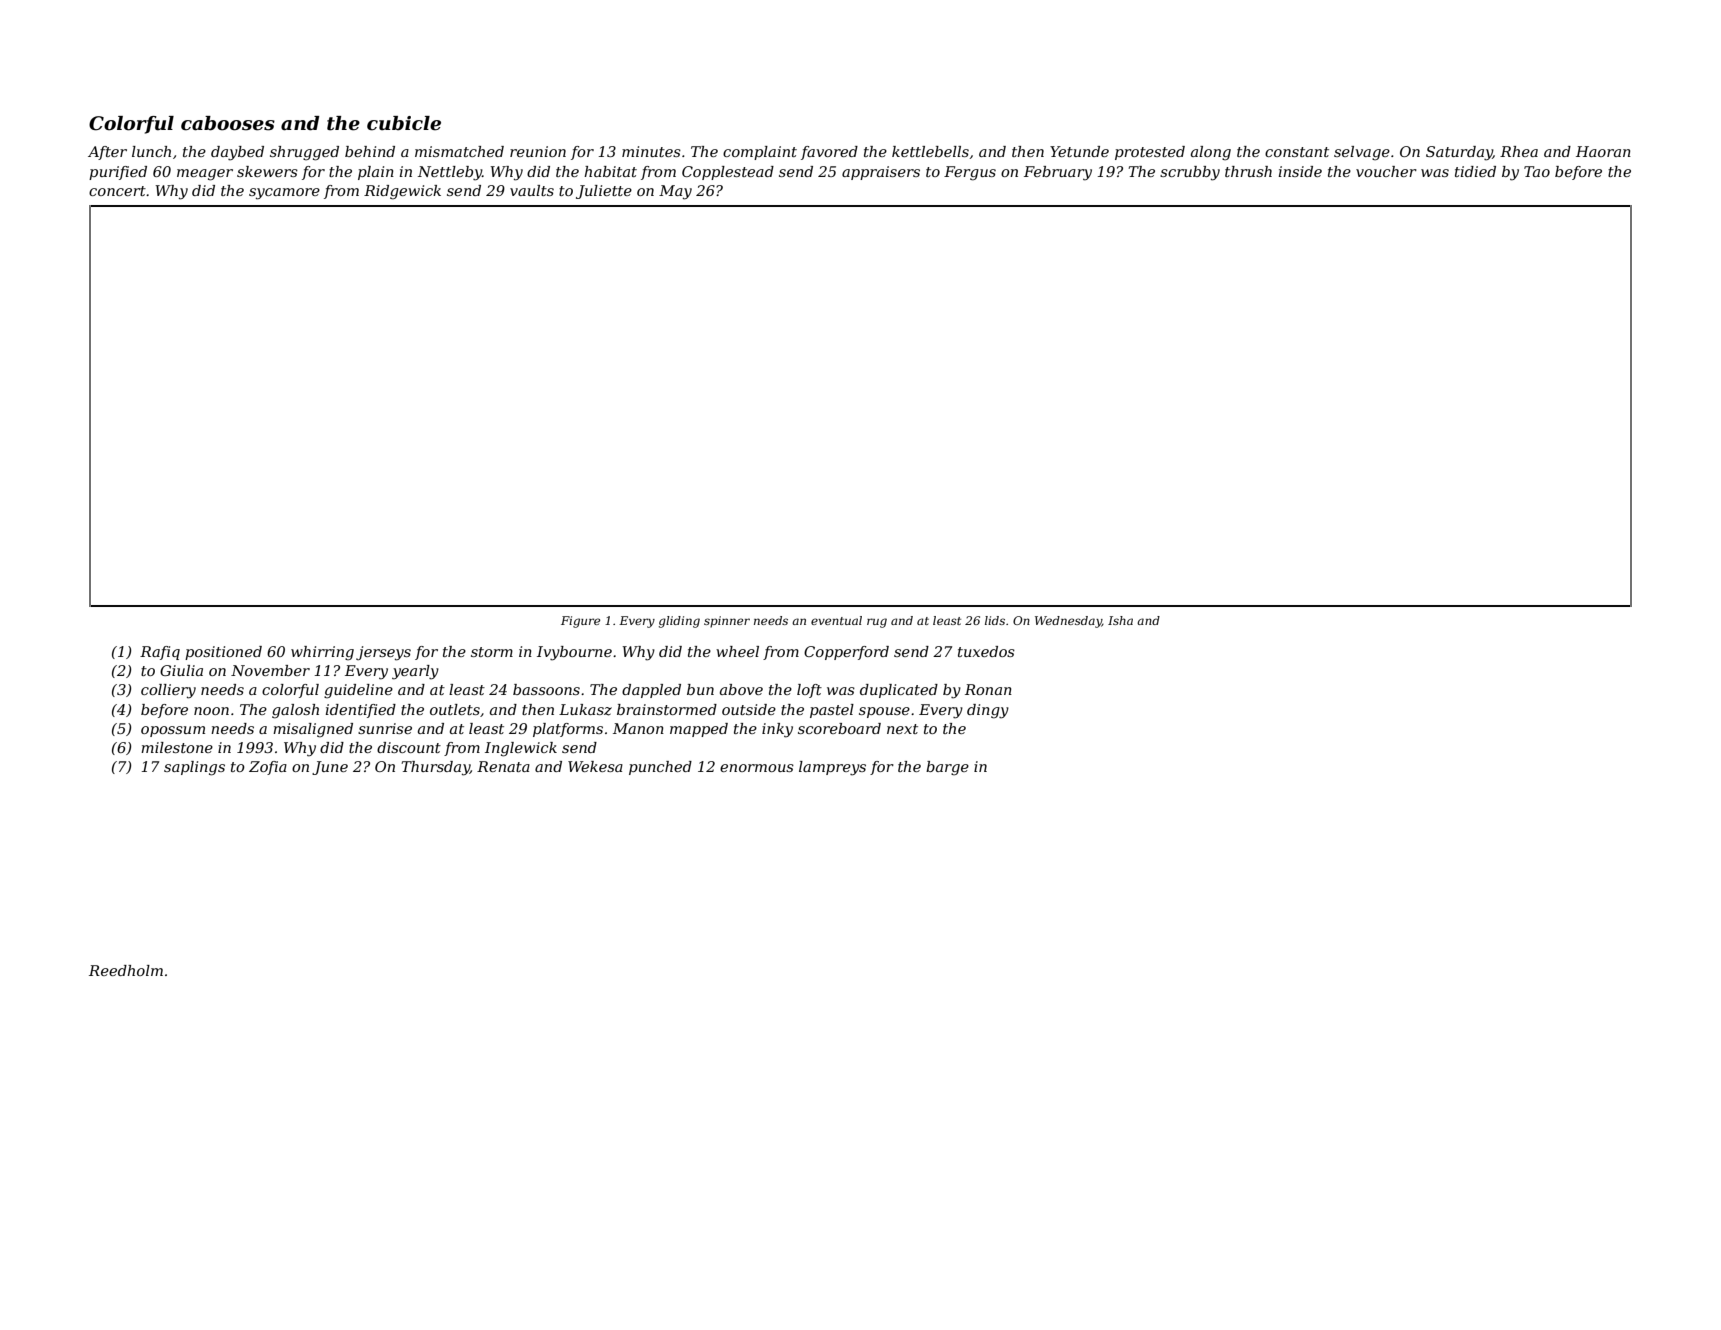 The image size is (1721, 1330). I want to click on sycamore, so click(284, 194).
